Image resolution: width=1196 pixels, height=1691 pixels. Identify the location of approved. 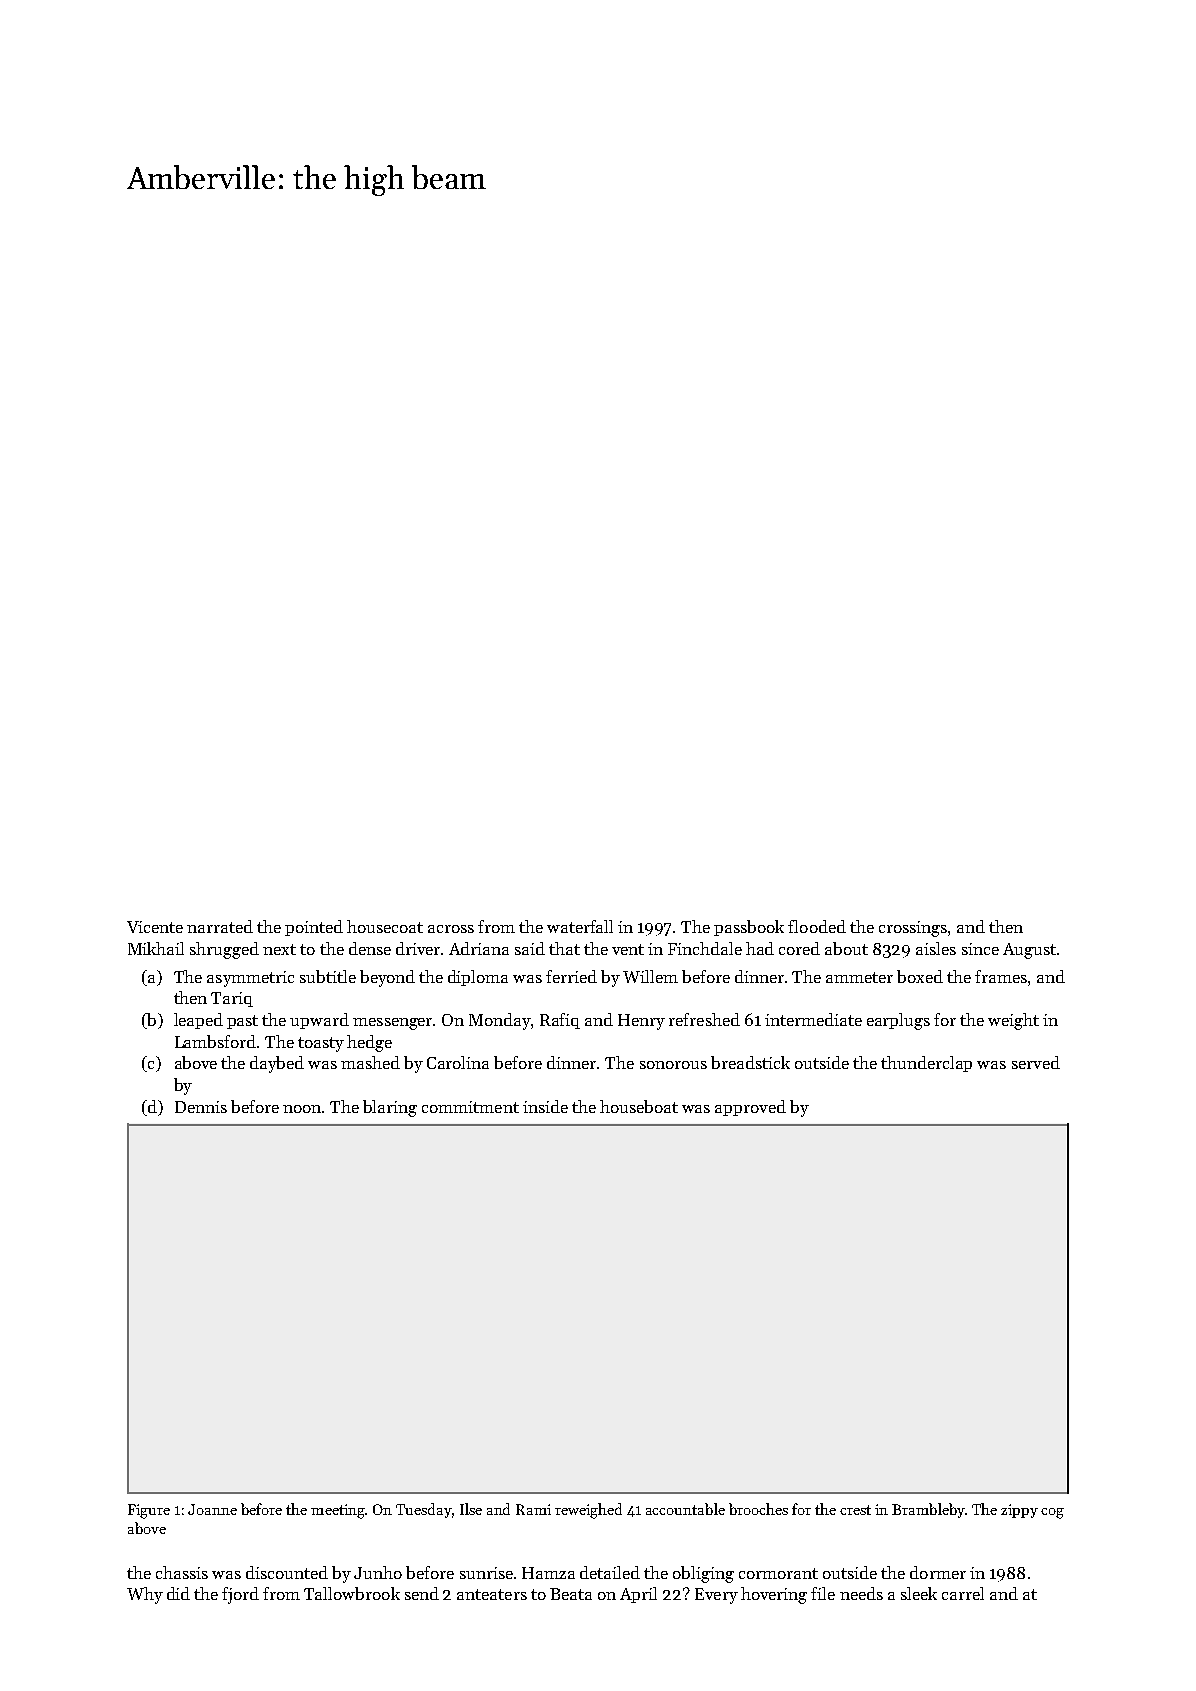
(750, 1108).
